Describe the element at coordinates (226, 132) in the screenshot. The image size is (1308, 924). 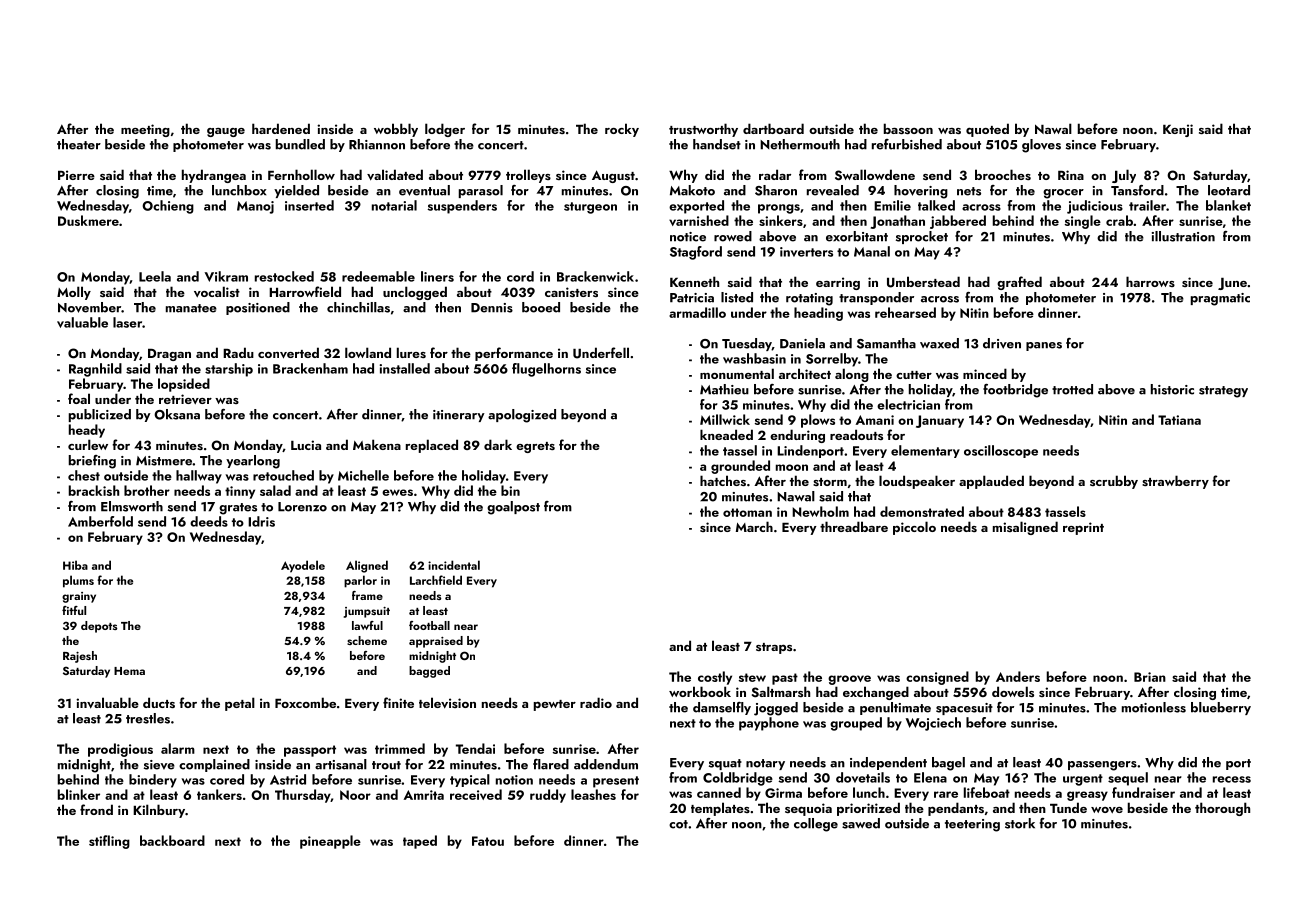
I see `gauge` at that location.
